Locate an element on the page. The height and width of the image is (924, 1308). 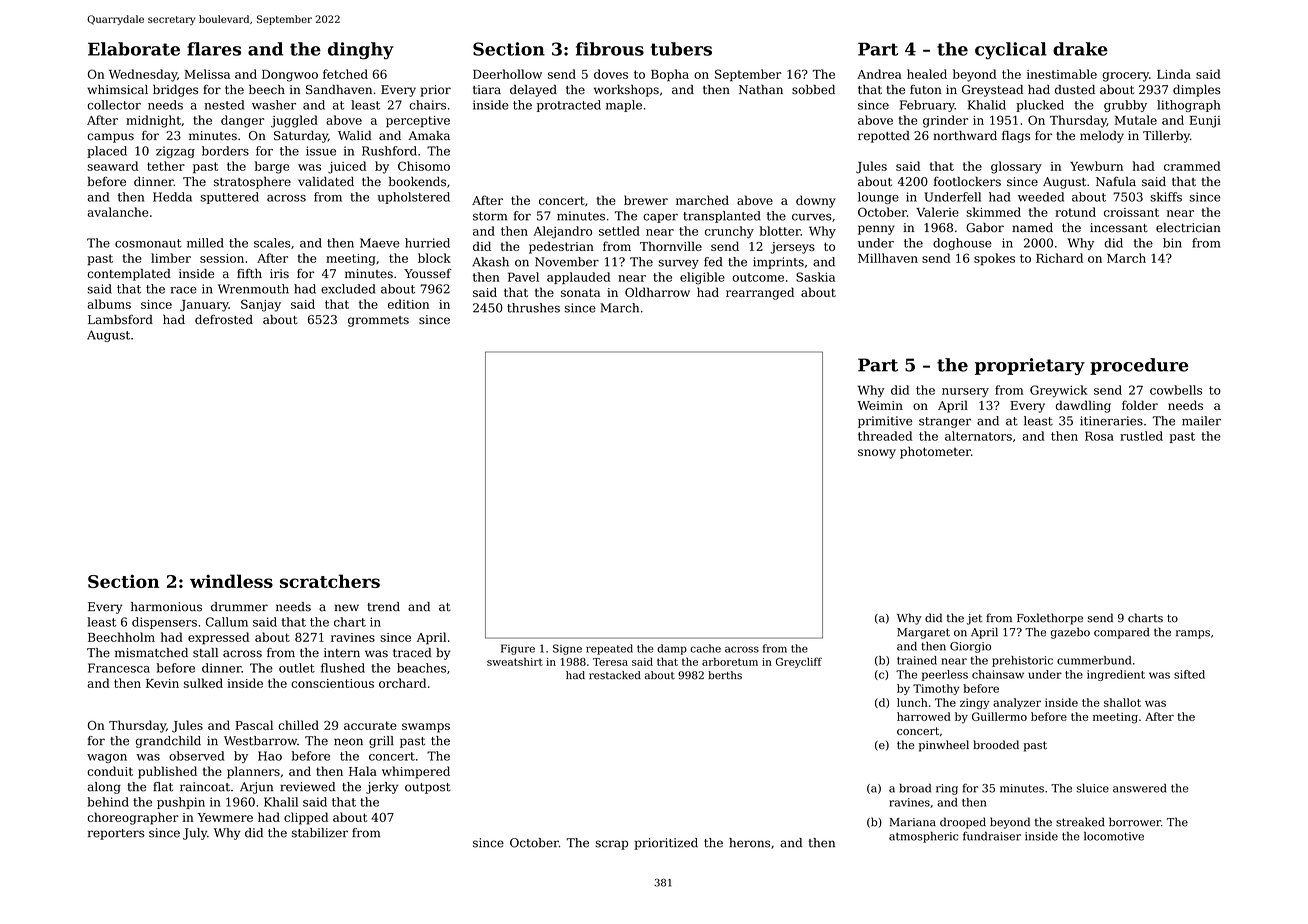
nursery is located at coordinates (965, 393).
